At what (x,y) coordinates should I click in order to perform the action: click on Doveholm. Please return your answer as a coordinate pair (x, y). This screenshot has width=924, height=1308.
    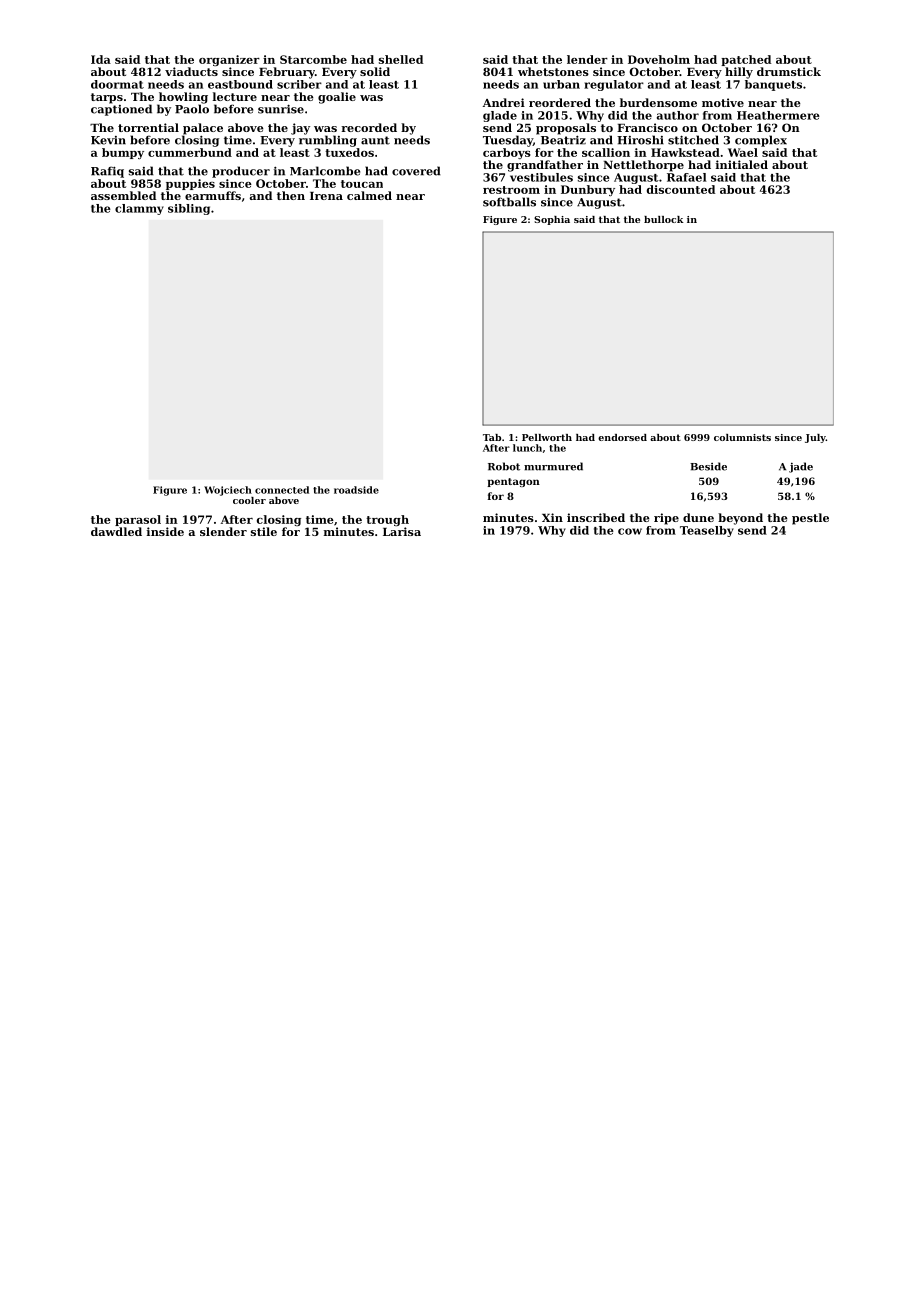
    Looking at the image, I should click on (659, 59).
